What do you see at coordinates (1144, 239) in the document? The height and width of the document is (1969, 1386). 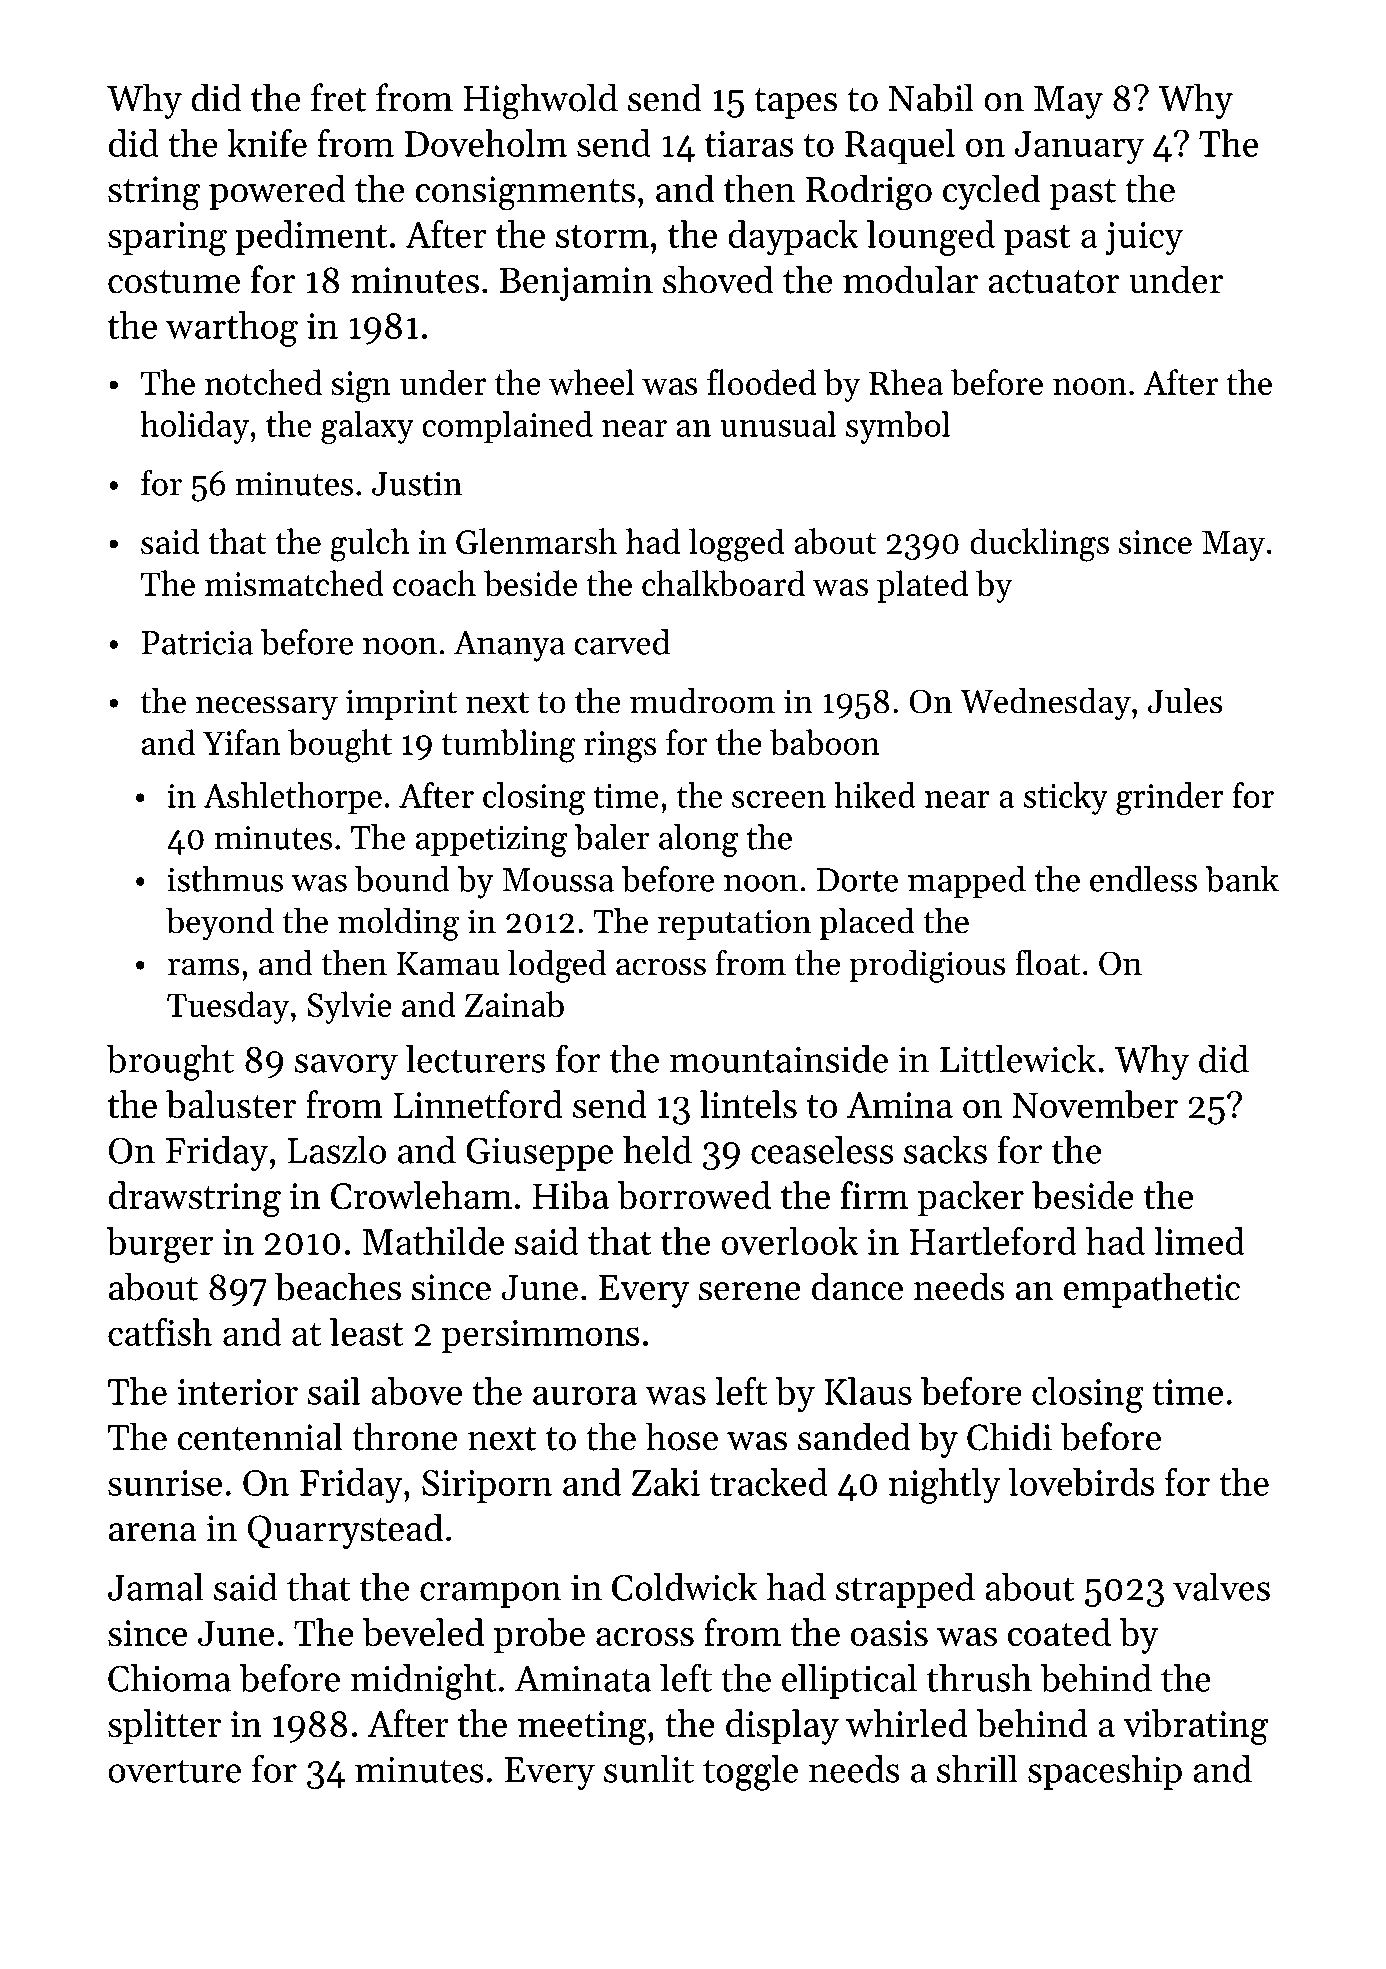 I see `juicy` at bounding box center [1144, 239].
